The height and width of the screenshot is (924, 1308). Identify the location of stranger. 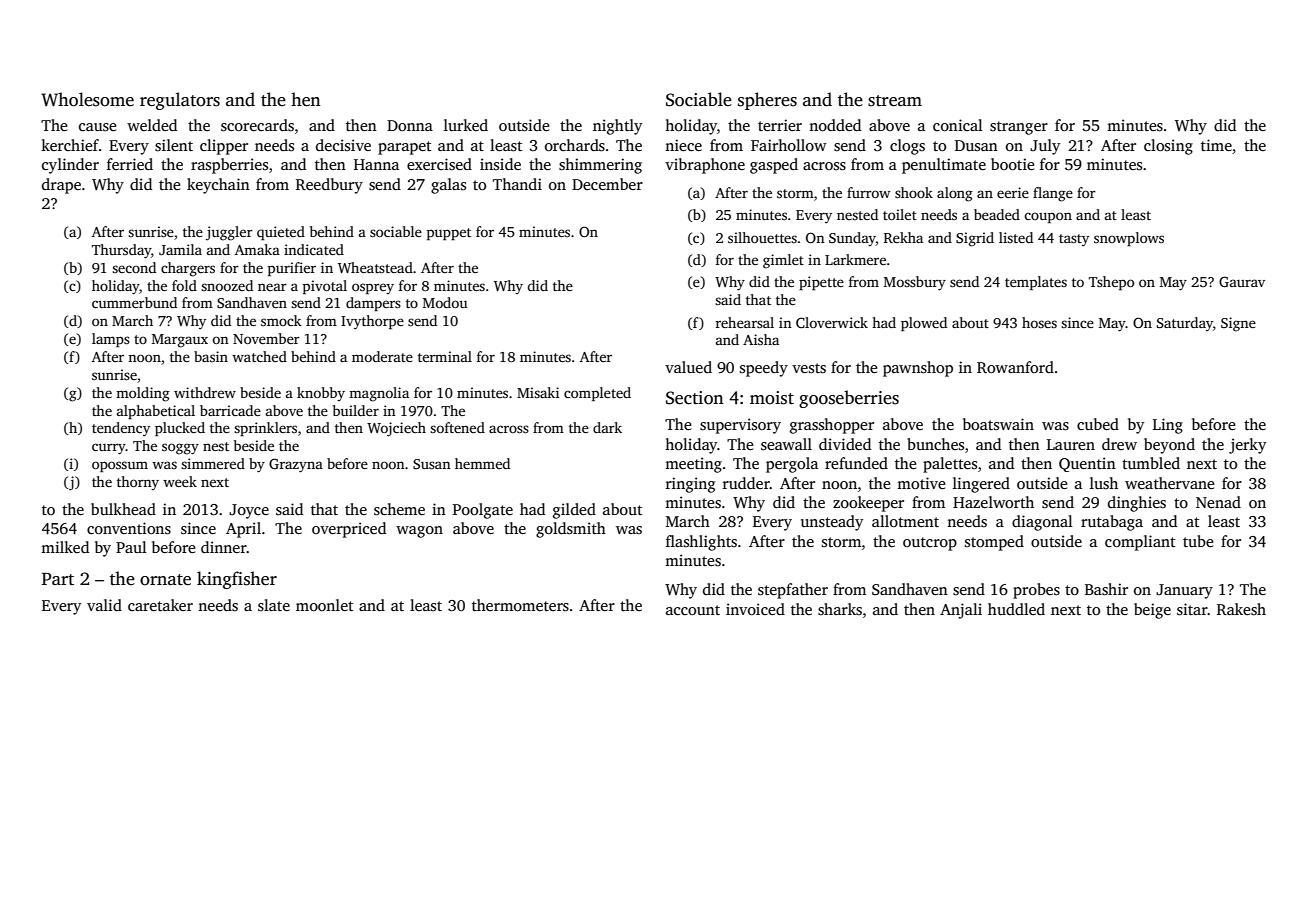
(1019, 128).
